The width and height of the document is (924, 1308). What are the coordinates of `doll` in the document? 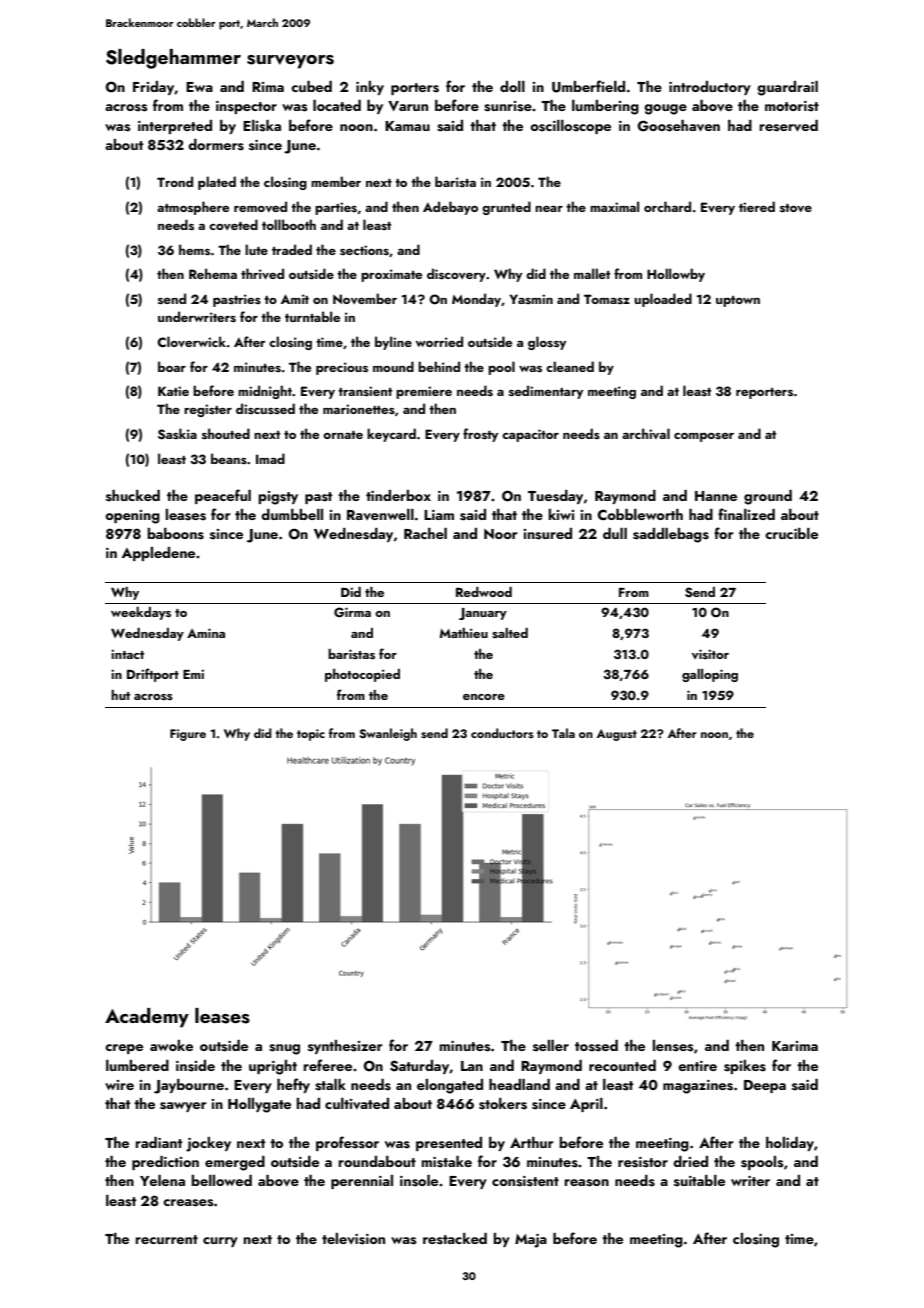 It's located at (512, 86).
